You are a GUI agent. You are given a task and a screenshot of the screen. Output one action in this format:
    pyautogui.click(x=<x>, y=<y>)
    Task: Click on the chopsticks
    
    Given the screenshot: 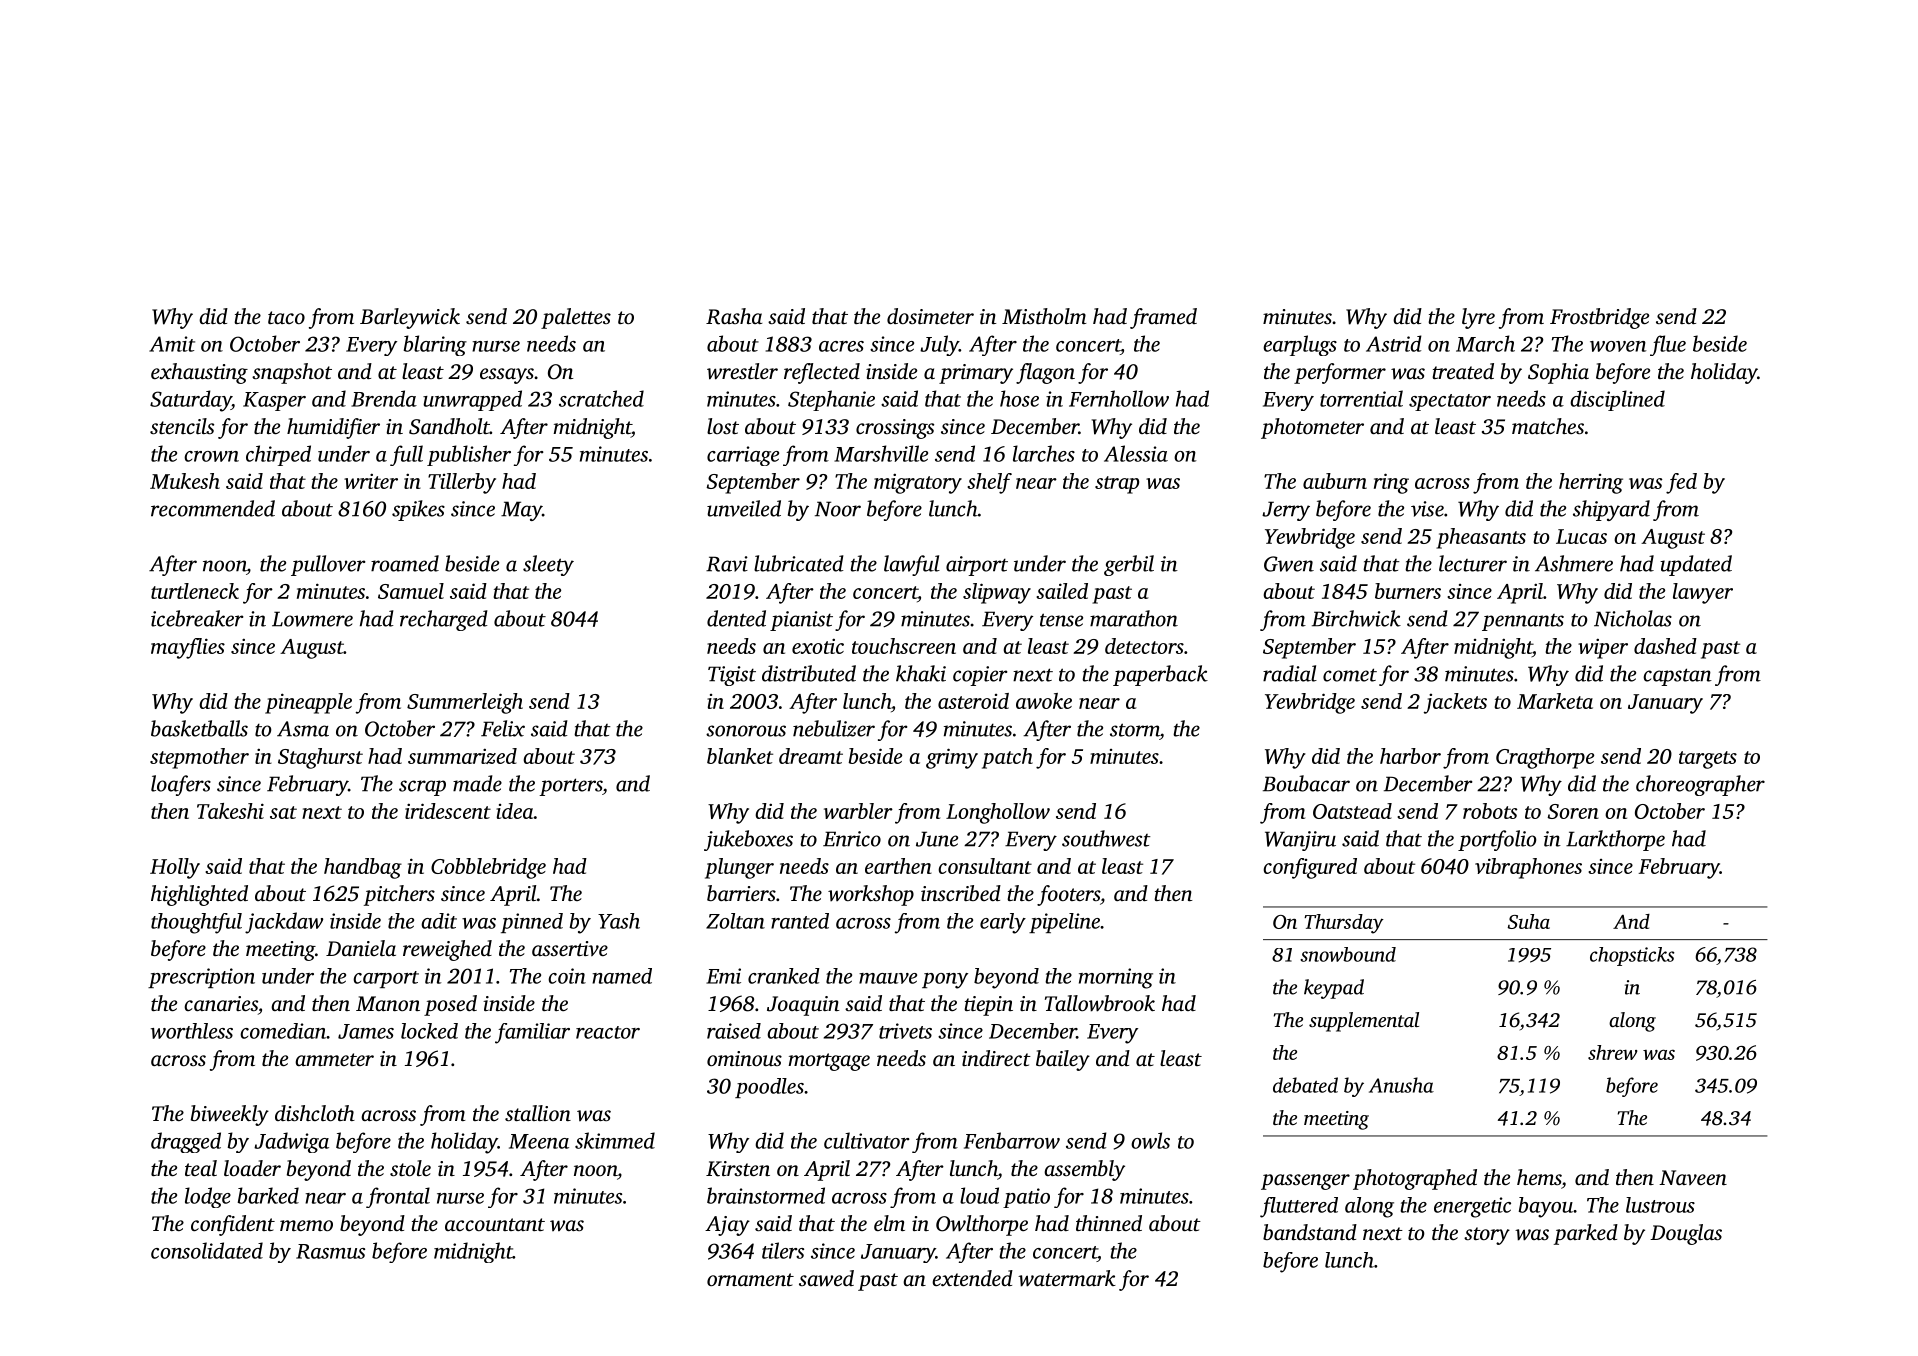 What is the action you would take?
    pyautogui.click(x=1632, y=956)
